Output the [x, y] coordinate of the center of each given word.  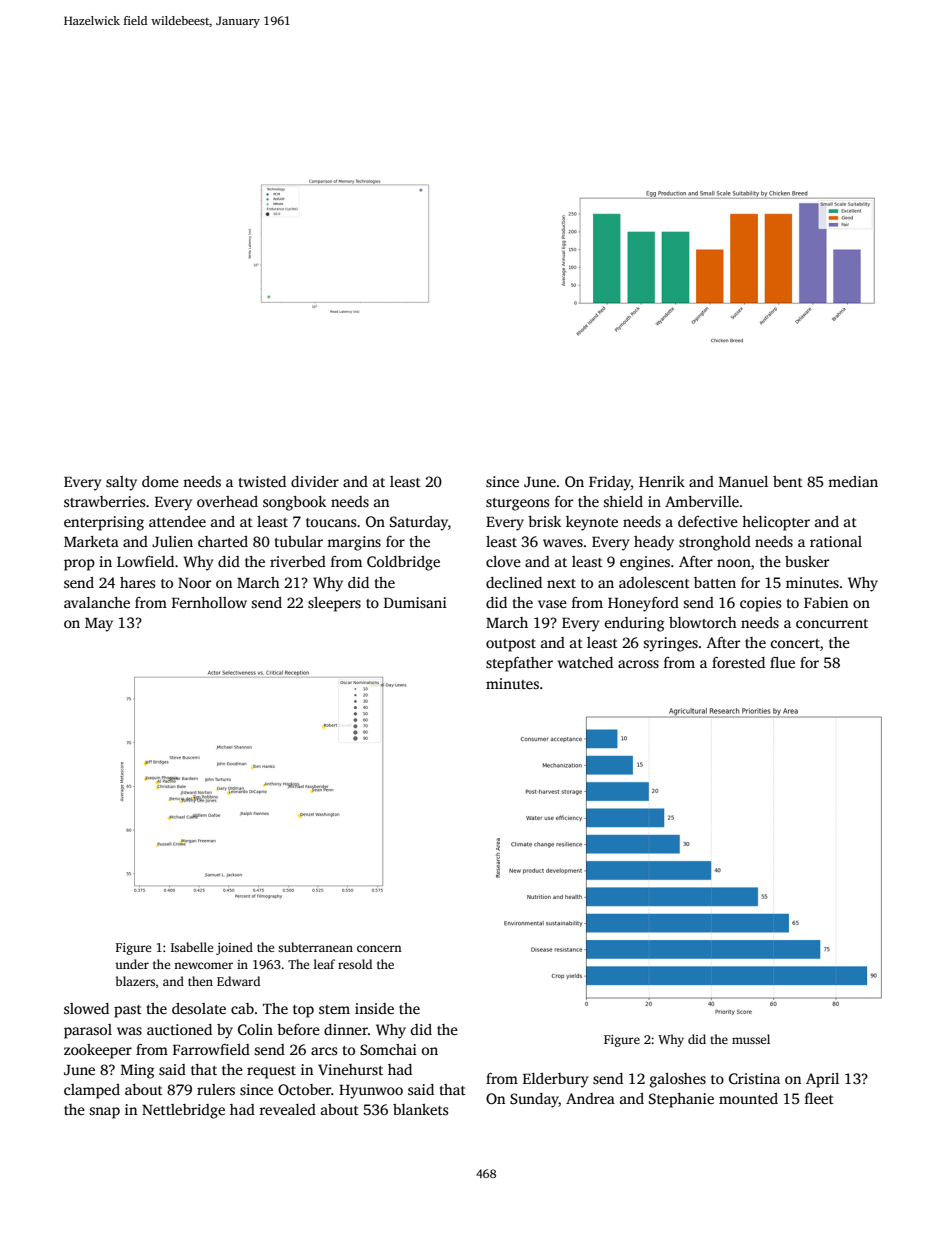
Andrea [590, 1098]
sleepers [334, 604]
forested [738, 662]
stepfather [519, 664]
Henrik [662, 481]
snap [104, 1113]
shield [623, 501]
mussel [751, 1039]
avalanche [97, 602]
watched [585, 662]
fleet [819, 1098]
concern [379, 948]
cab [242, 1008]
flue [782, 662]
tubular [299, 541]
